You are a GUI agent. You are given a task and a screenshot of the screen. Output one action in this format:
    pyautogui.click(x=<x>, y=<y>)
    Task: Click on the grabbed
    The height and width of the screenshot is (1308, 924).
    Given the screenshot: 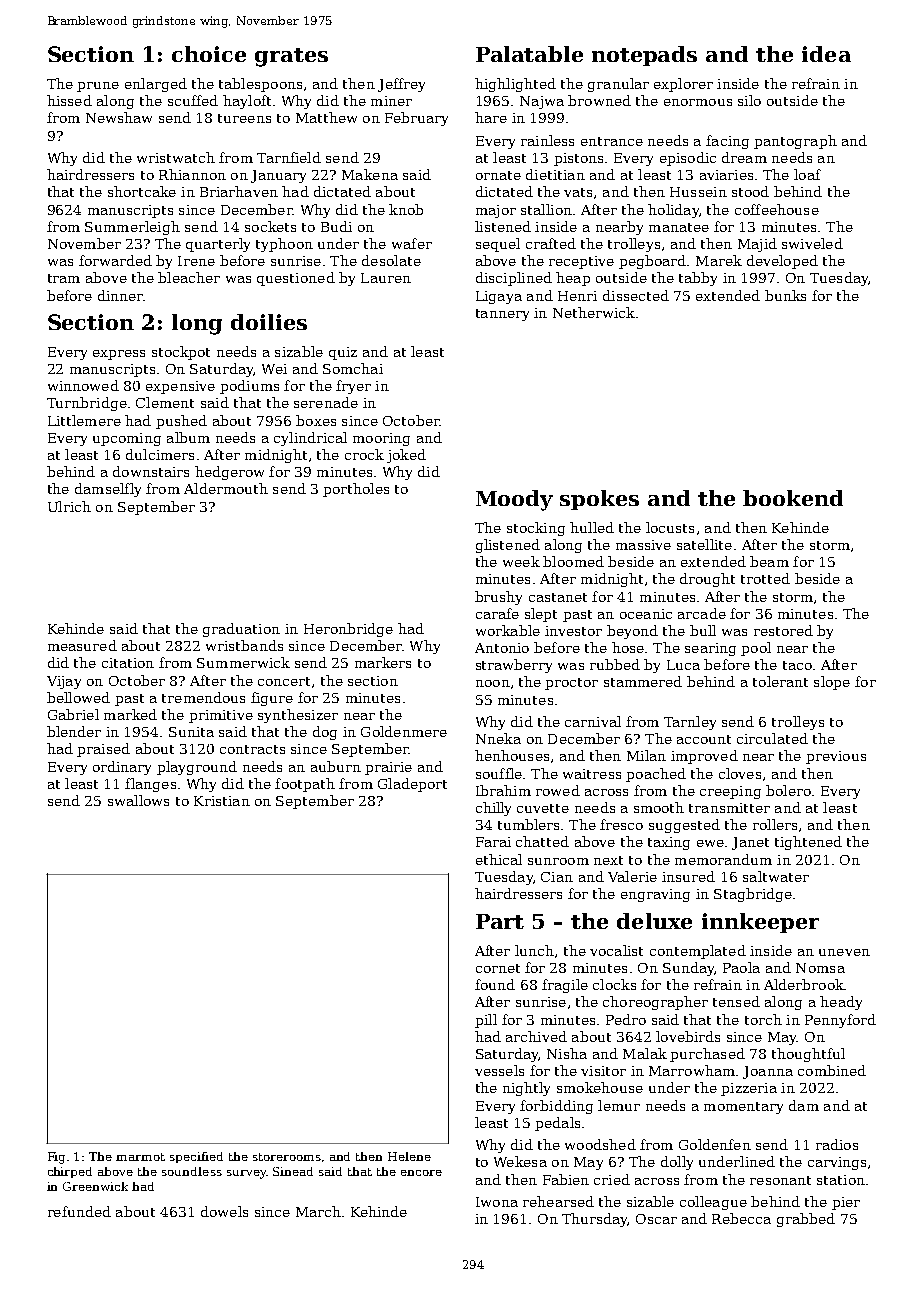 What is the action you would take?
    pyautogui.click(x=806, y=1220)
